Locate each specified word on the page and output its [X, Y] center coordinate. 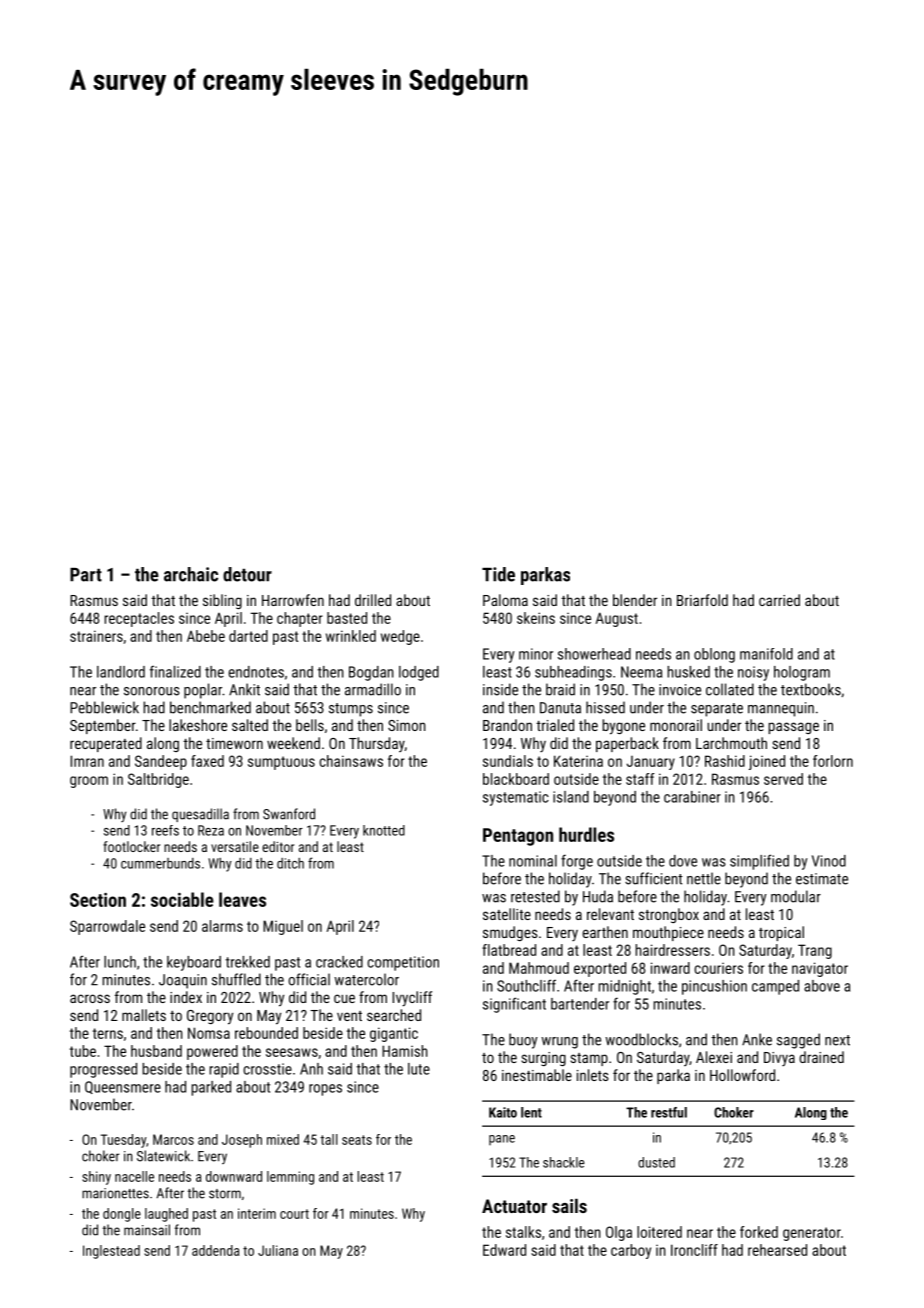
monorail [676, 725]
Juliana [278, 1250]
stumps [351, 710]
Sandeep [161, 762]
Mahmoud [539, 968]
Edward [504, 1250]
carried [779, 600]
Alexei [714, 1057]
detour [247, 574]
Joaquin [183, 981]
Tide [498, 574]
